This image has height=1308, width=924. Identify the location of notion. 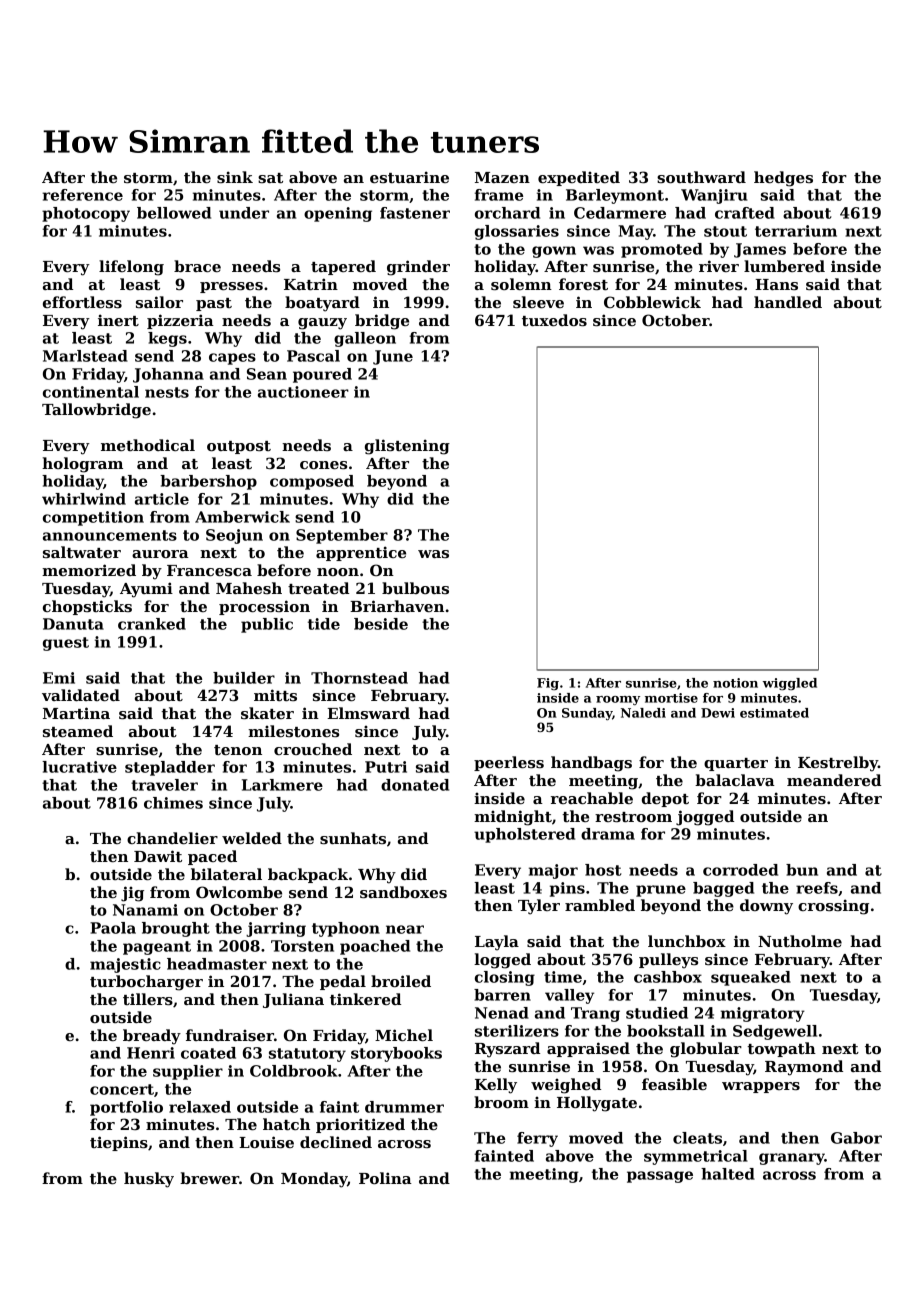
(735, 683).
